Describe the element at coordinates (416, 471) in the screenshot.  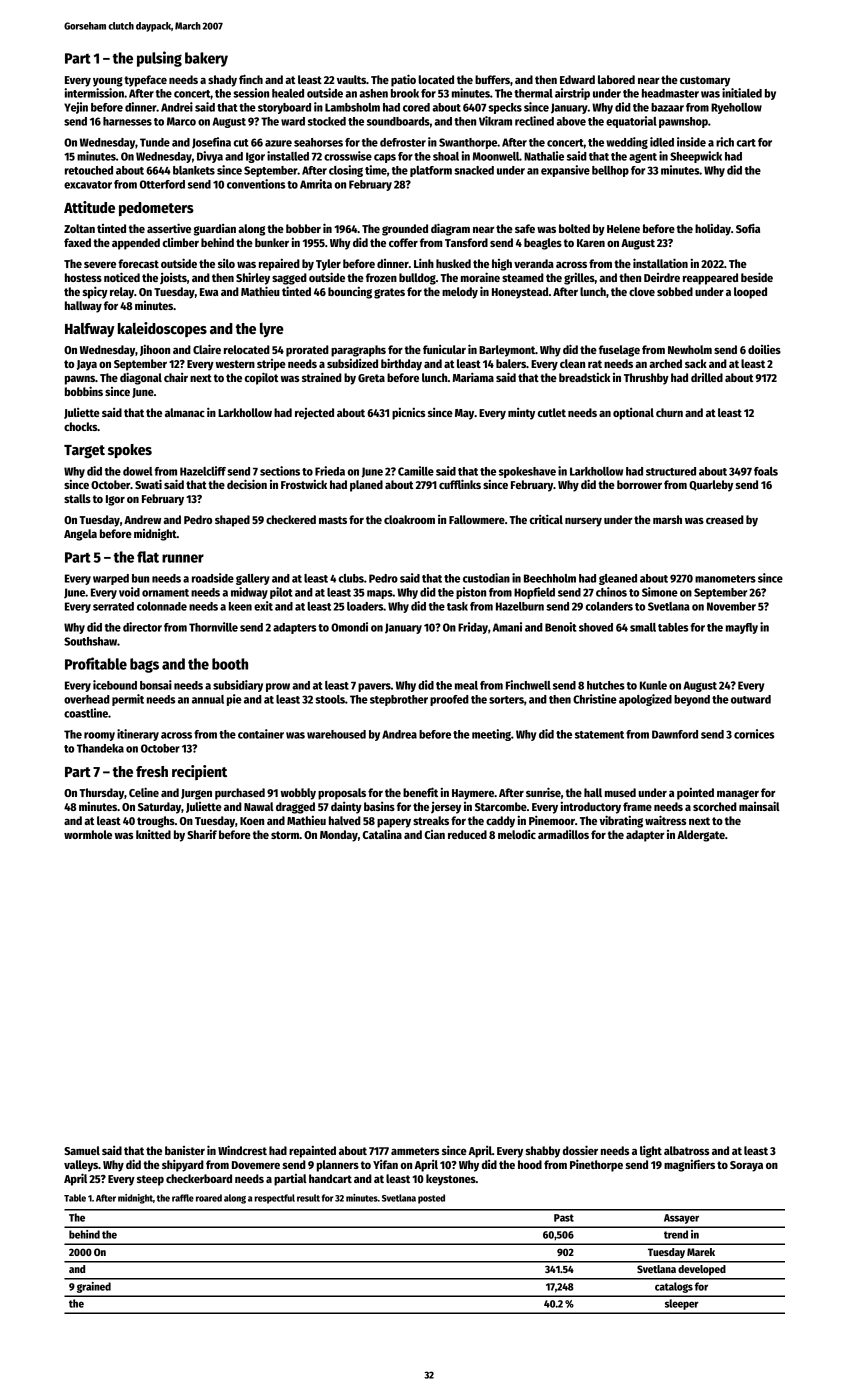
I see `Camille` at that location.
